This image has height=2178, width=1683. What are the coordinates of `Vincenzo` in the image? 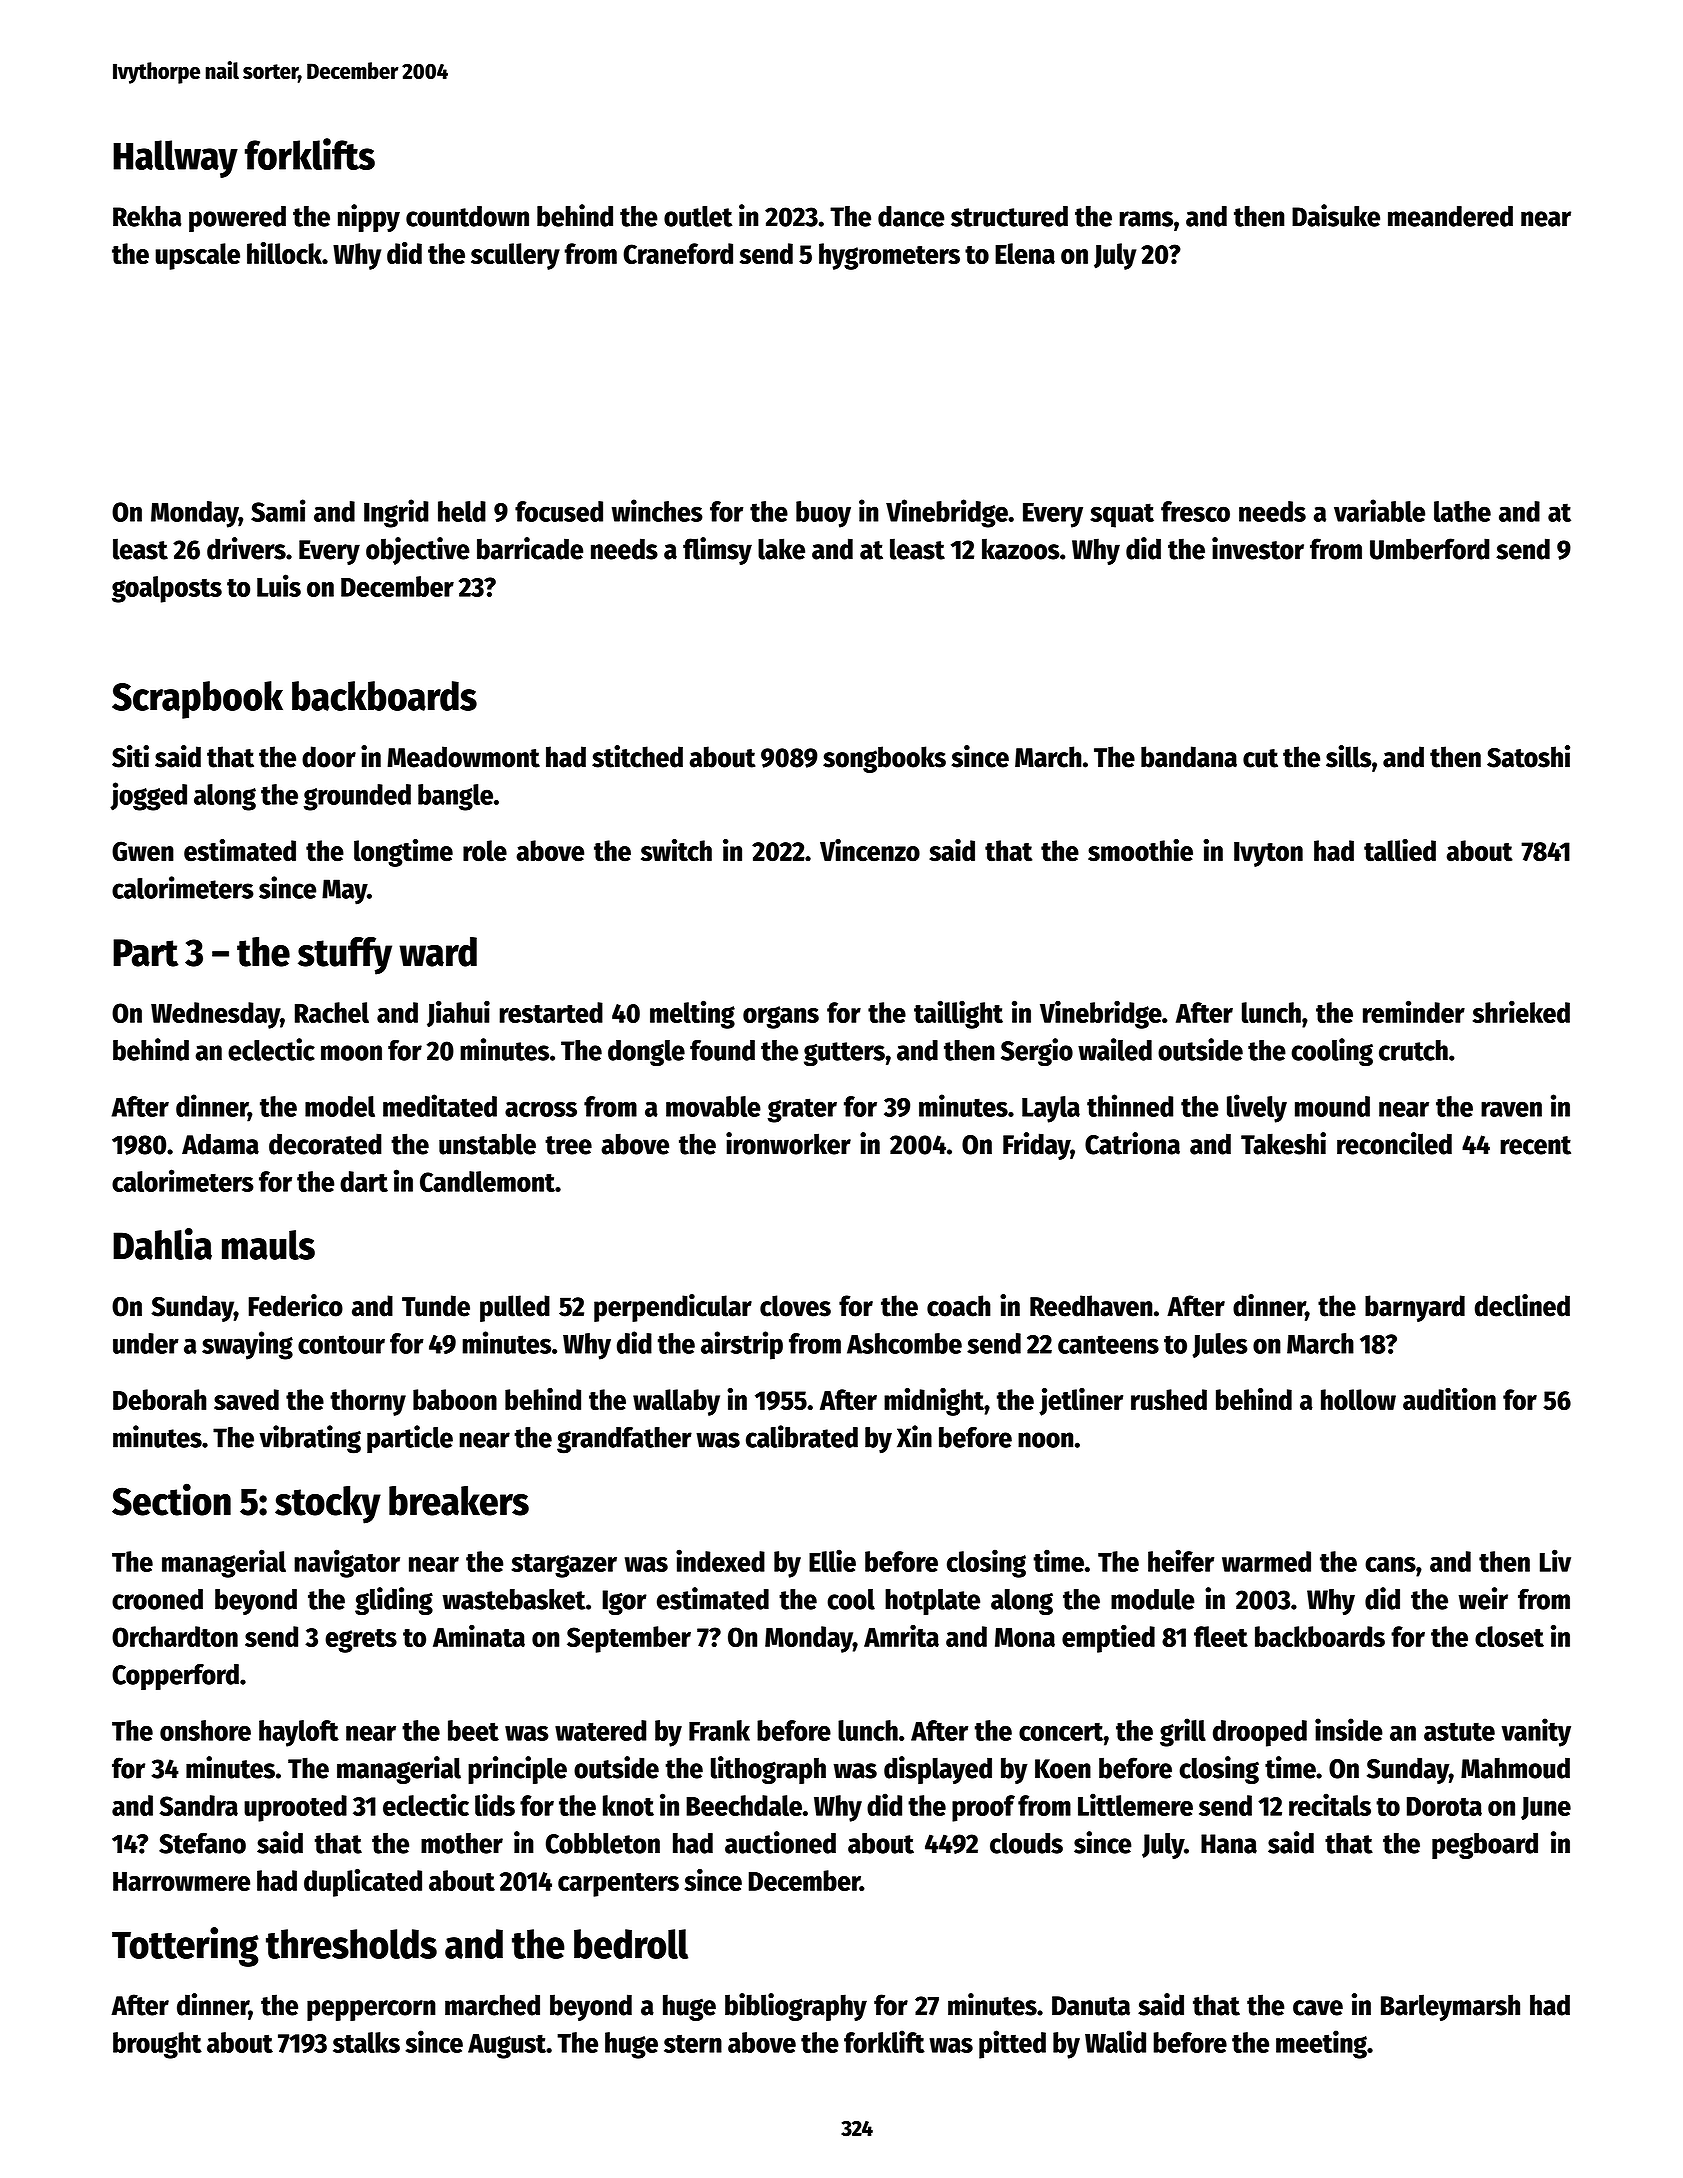 It's located at (870, 850).
